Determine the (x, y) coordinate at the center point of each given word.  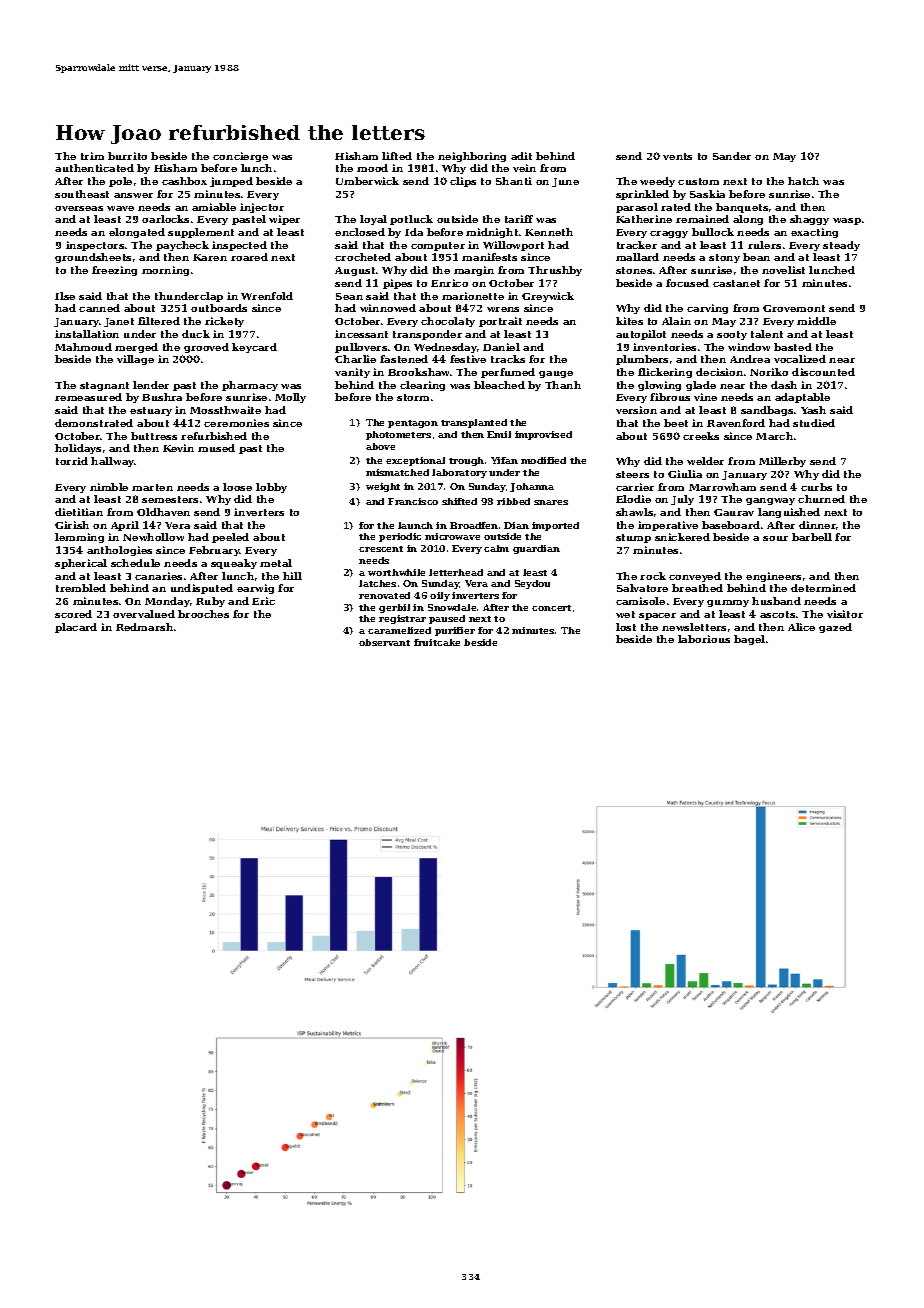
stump (633, 538)
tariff (519, 219)
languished (789, 513)
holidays (78, 449)
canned (99, 308)
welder (705, 461)
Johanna (532, 487)
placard (76, 628)
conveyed (695, 577)
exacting (814, 233)
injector (262, 208)
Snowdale (452, 607)
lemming (79, 538)
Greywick (548, 297)
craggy (669, 234)
